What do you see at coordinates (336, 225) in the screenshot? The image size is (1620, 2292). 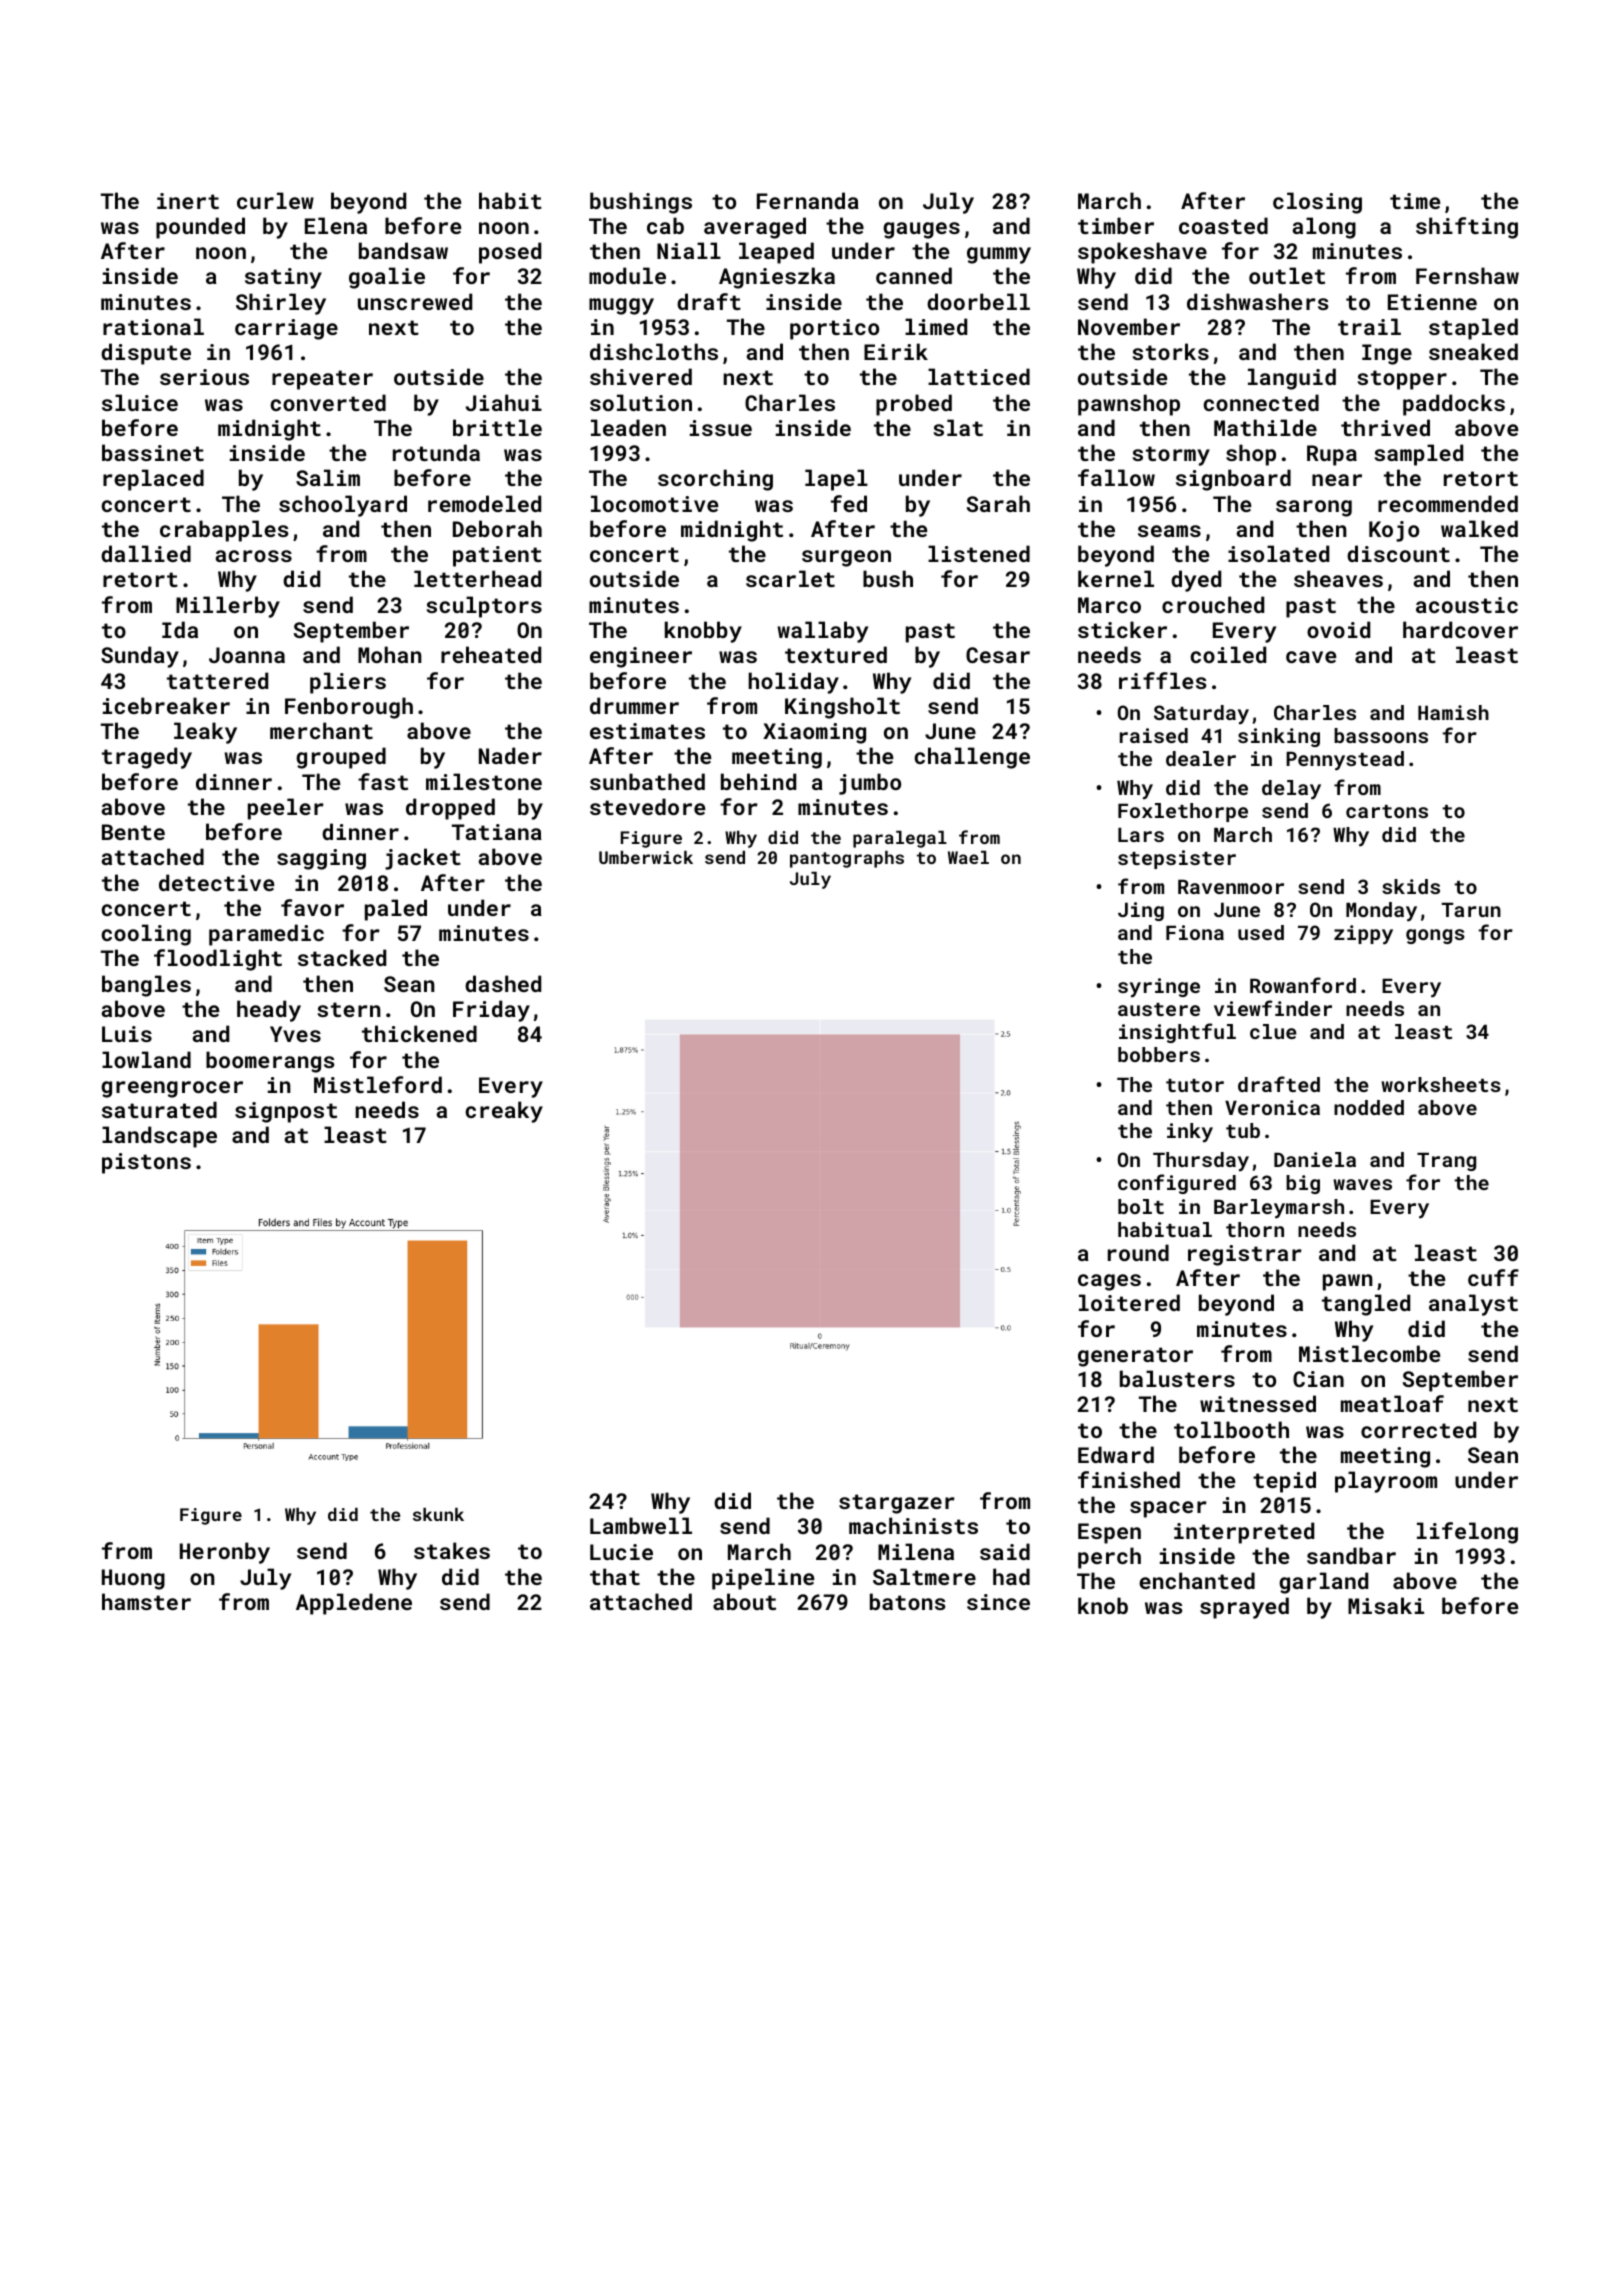 I see `Elena` at bounding box center [336, 225].
